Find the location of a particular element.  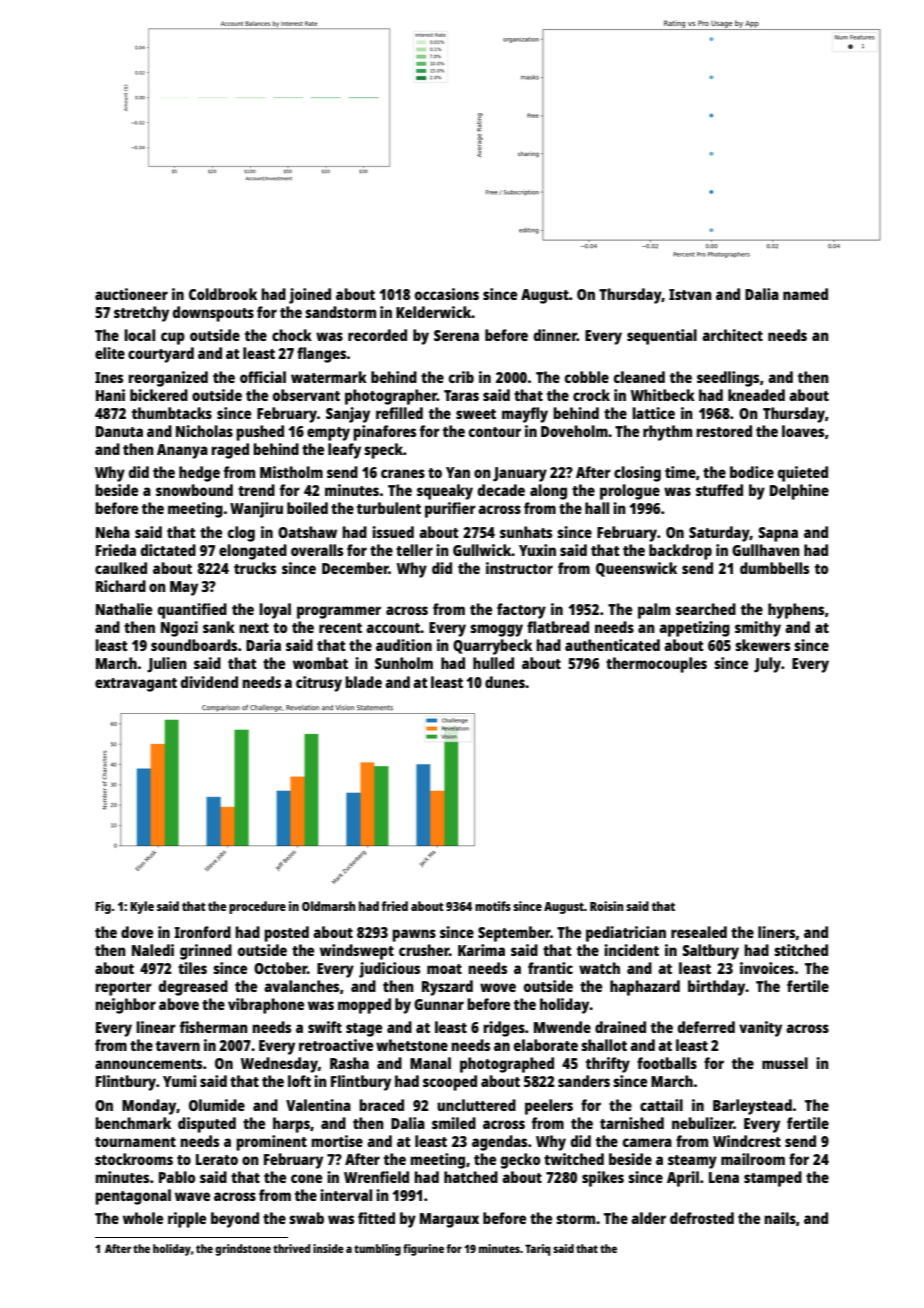

nails is located at coordinates (780, 1218).
